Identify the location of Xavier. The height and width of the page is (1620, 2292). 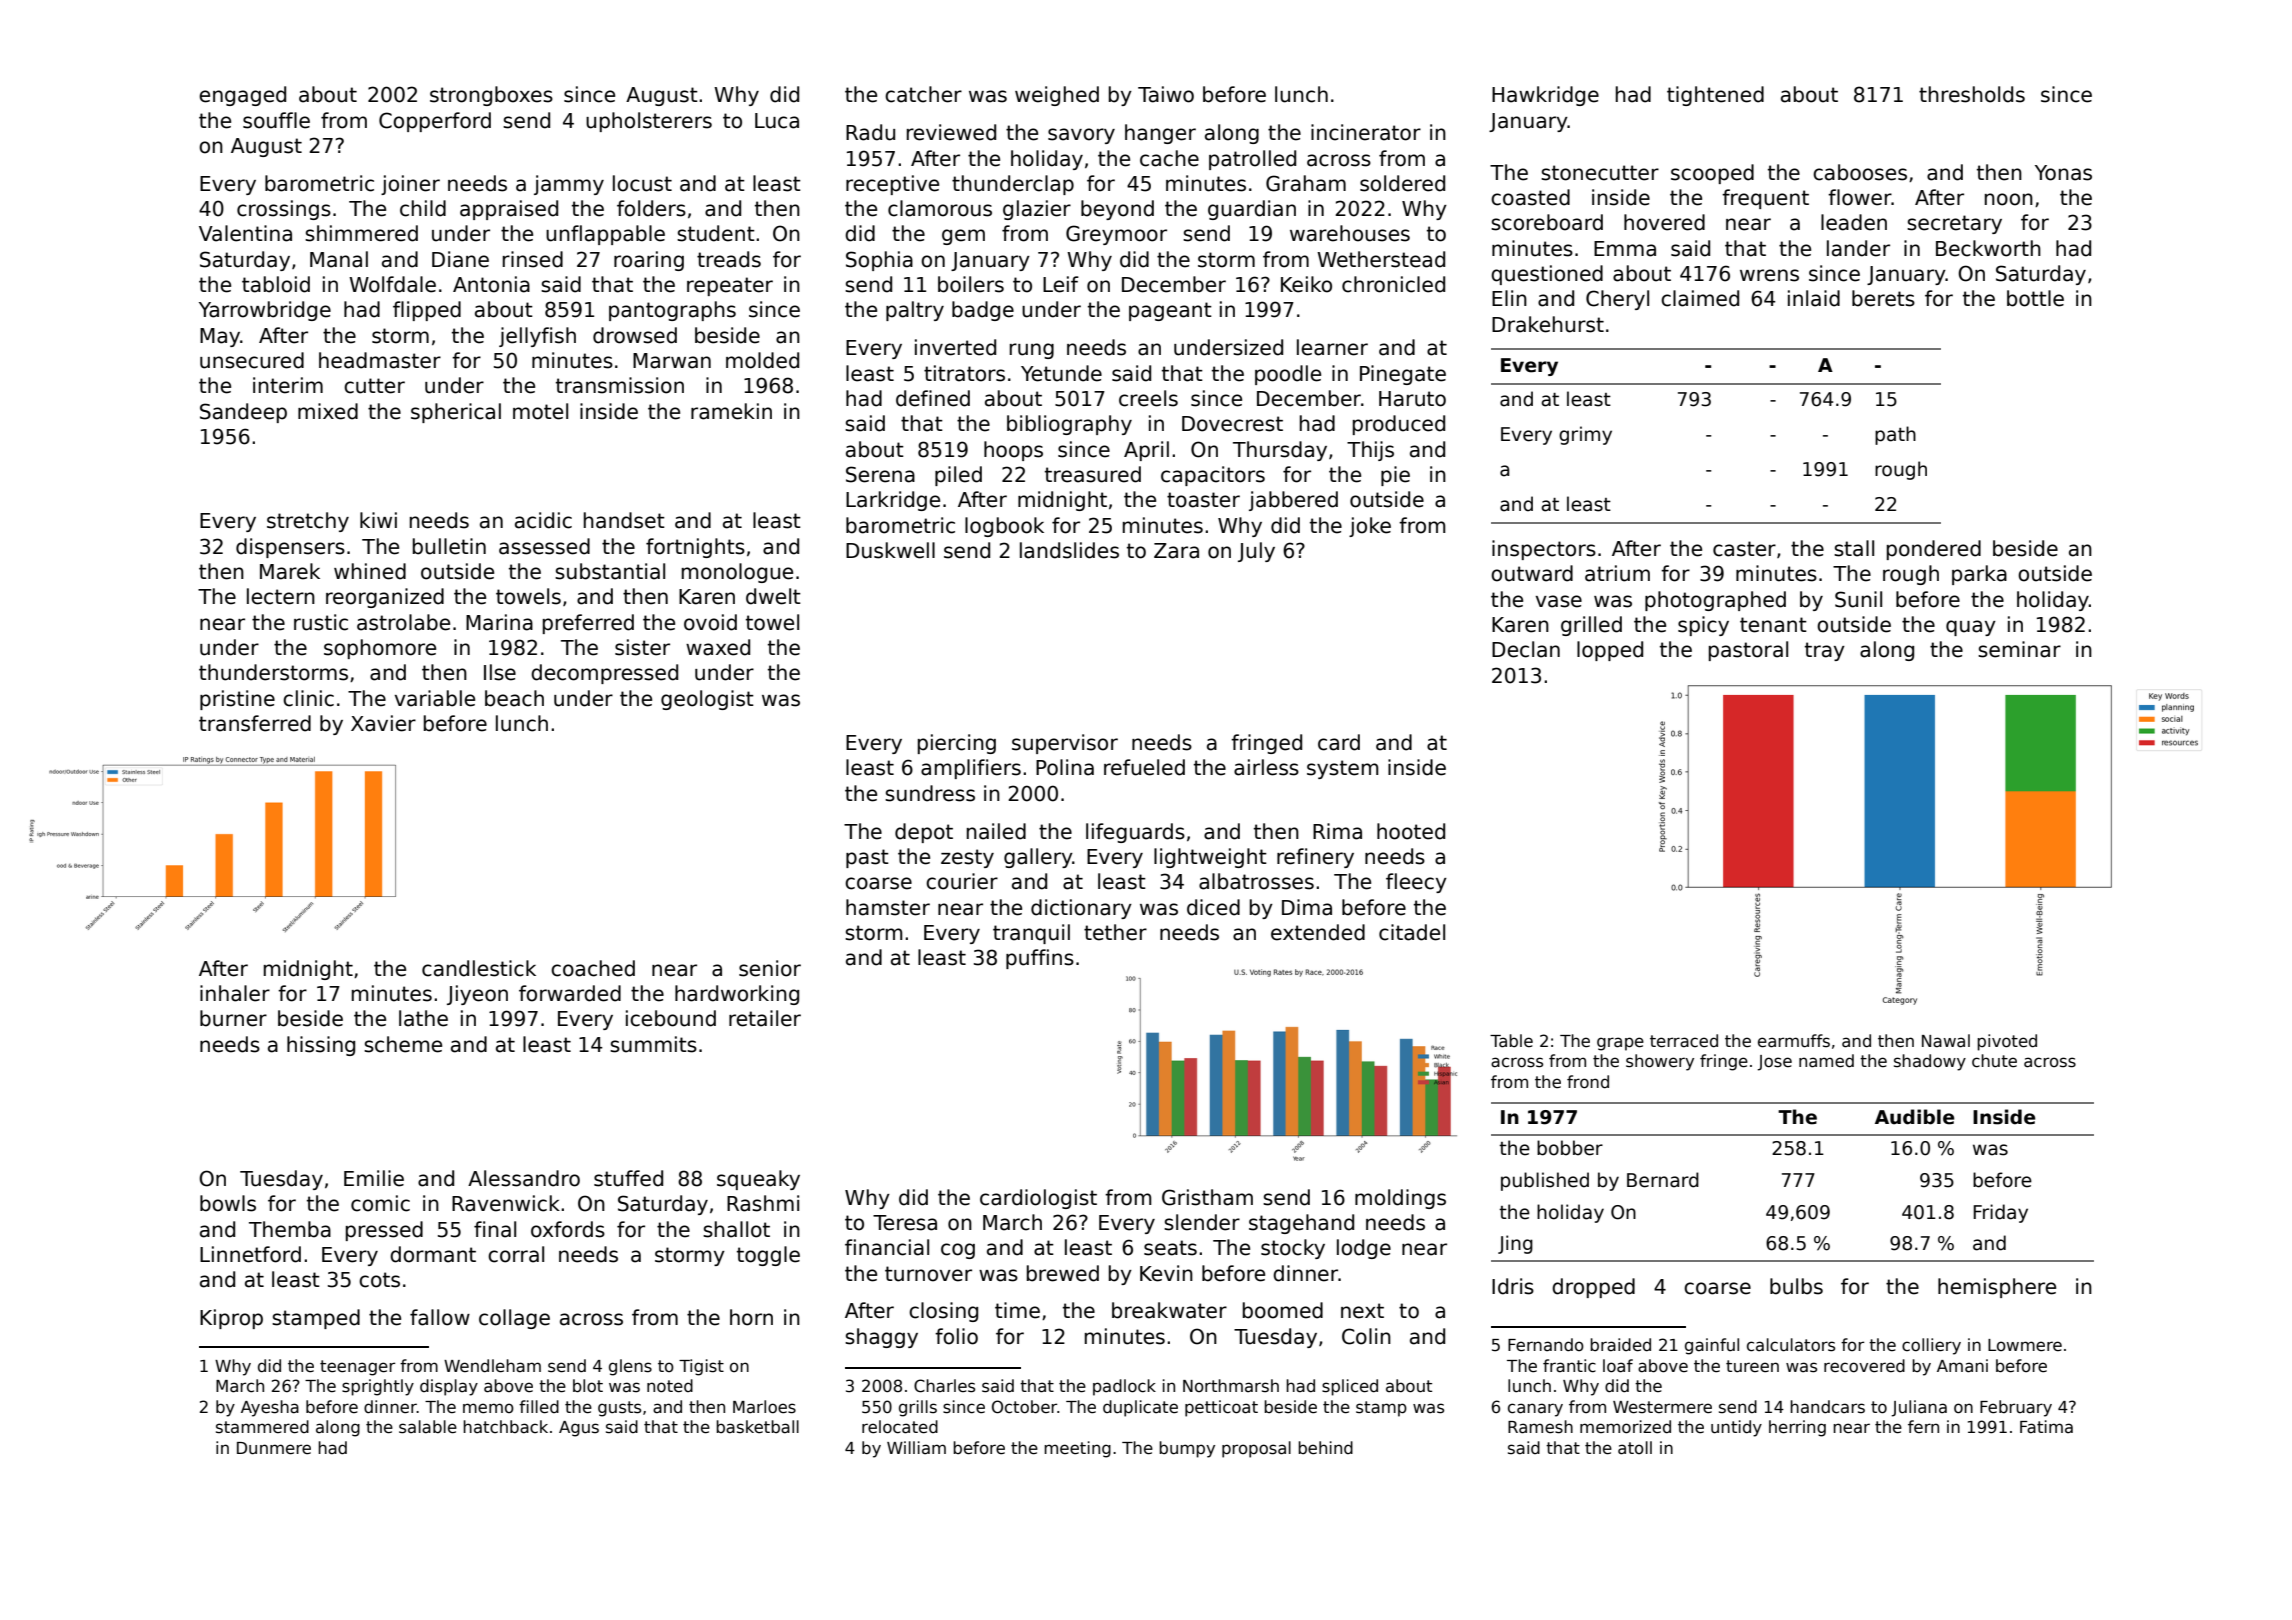
(383, 723).
